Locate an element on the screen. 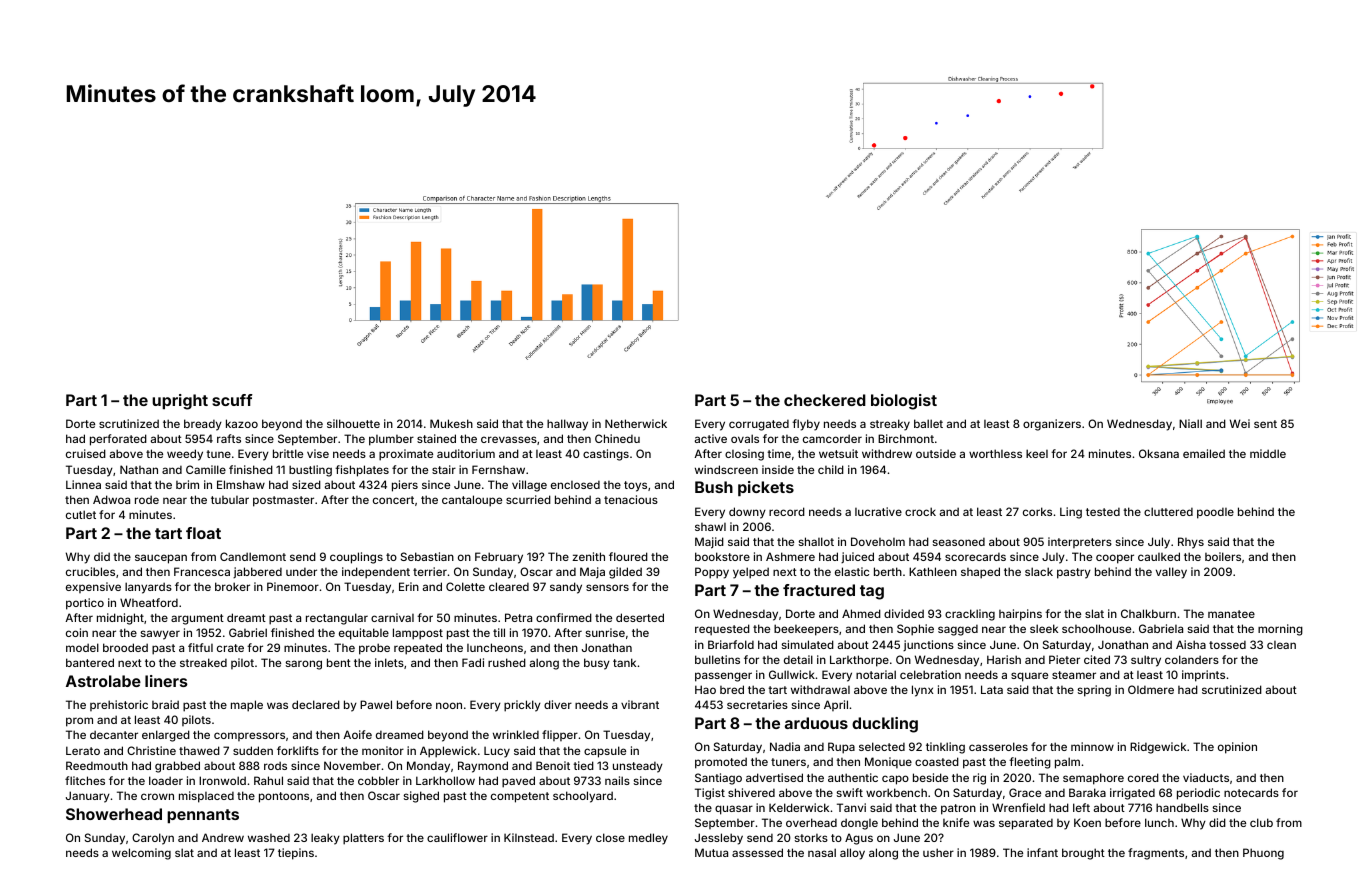 The width and height of the screenshot is (1372, 887). manatee is located at coordinates (1231, 614).
